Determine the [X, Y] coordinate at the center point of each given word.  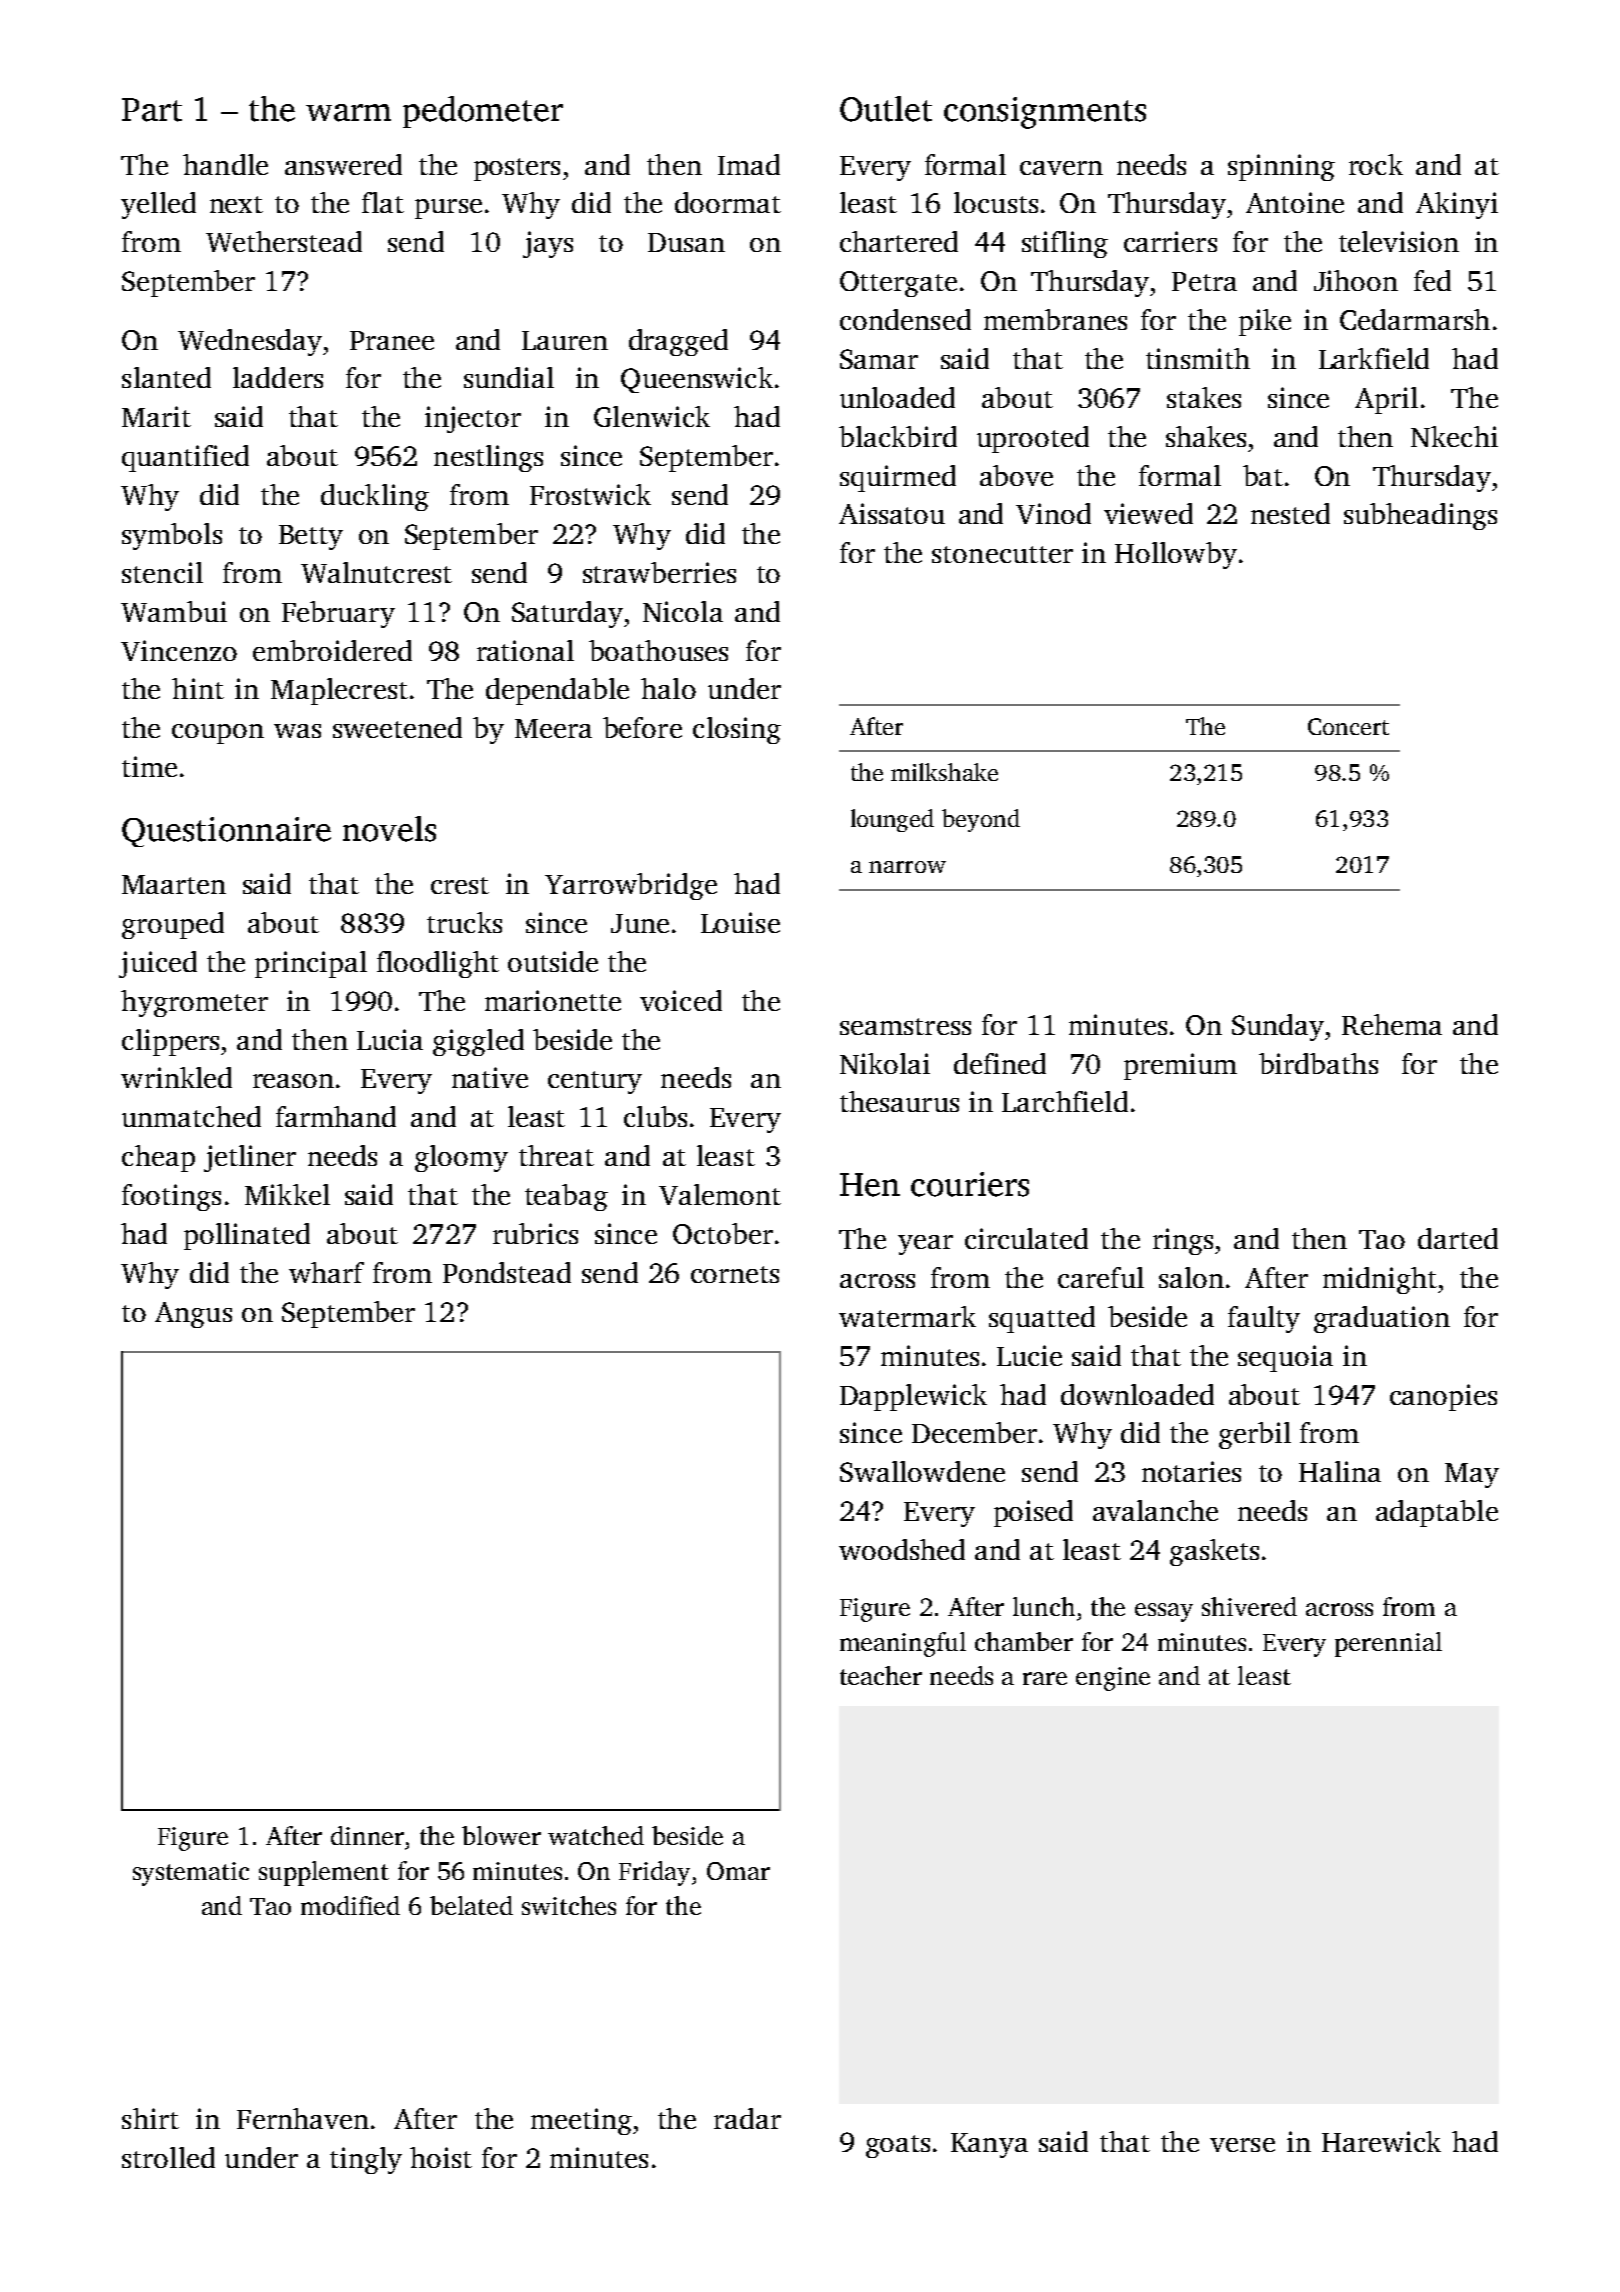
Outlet [886, 109]
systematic [191, 1874]
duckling [375, 497]
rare [1045, 1678]
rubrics [535, 1233]
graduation [1382, 1319]
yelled [158, 205]
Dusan [686, 242]
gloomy [461, 1158]
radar [747, 2118]
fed [1432, 280]
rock [1376, 164]
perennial [1388, 1644]
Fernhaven [303, 2118]
